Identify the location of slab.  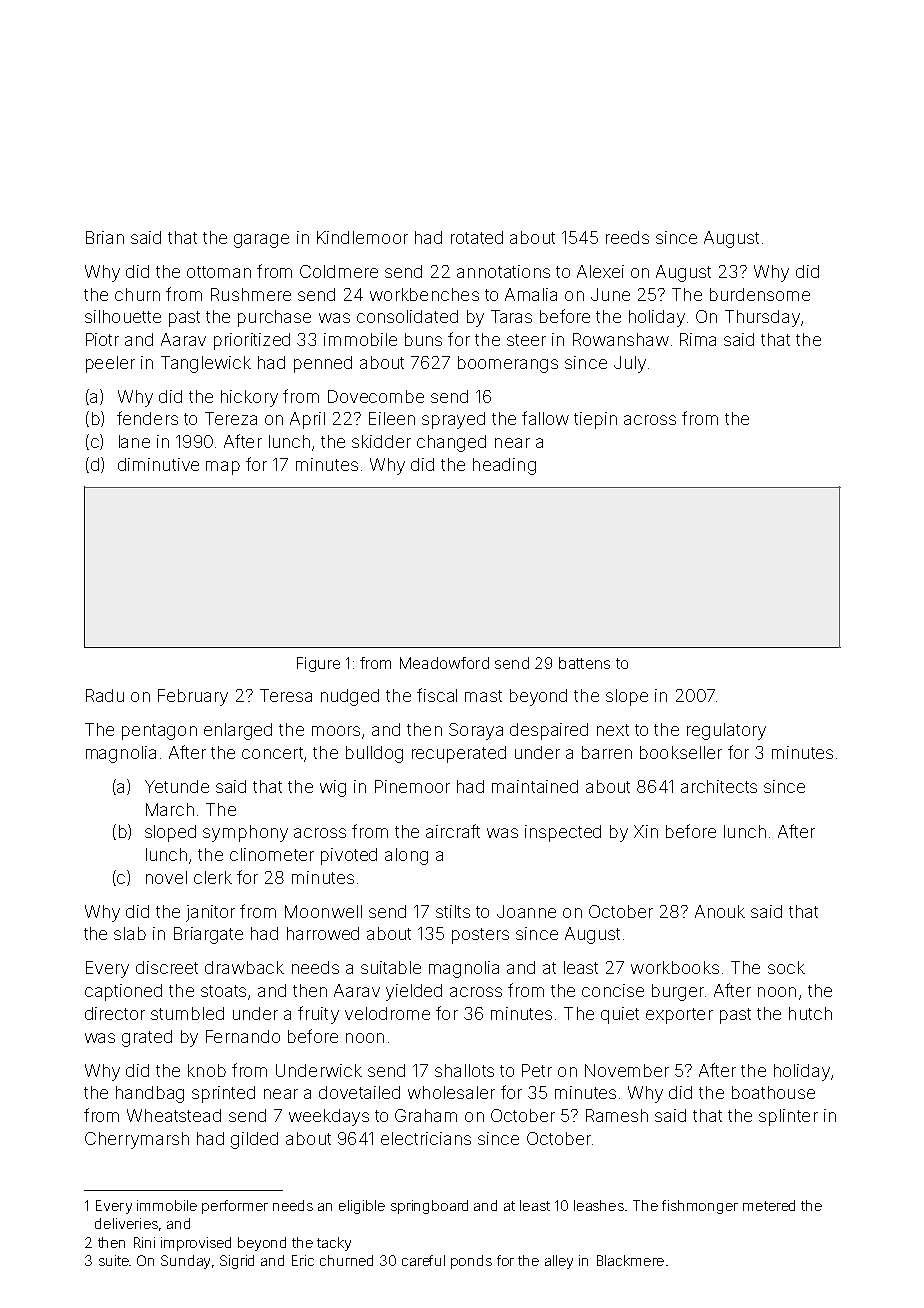
(130, 933).
